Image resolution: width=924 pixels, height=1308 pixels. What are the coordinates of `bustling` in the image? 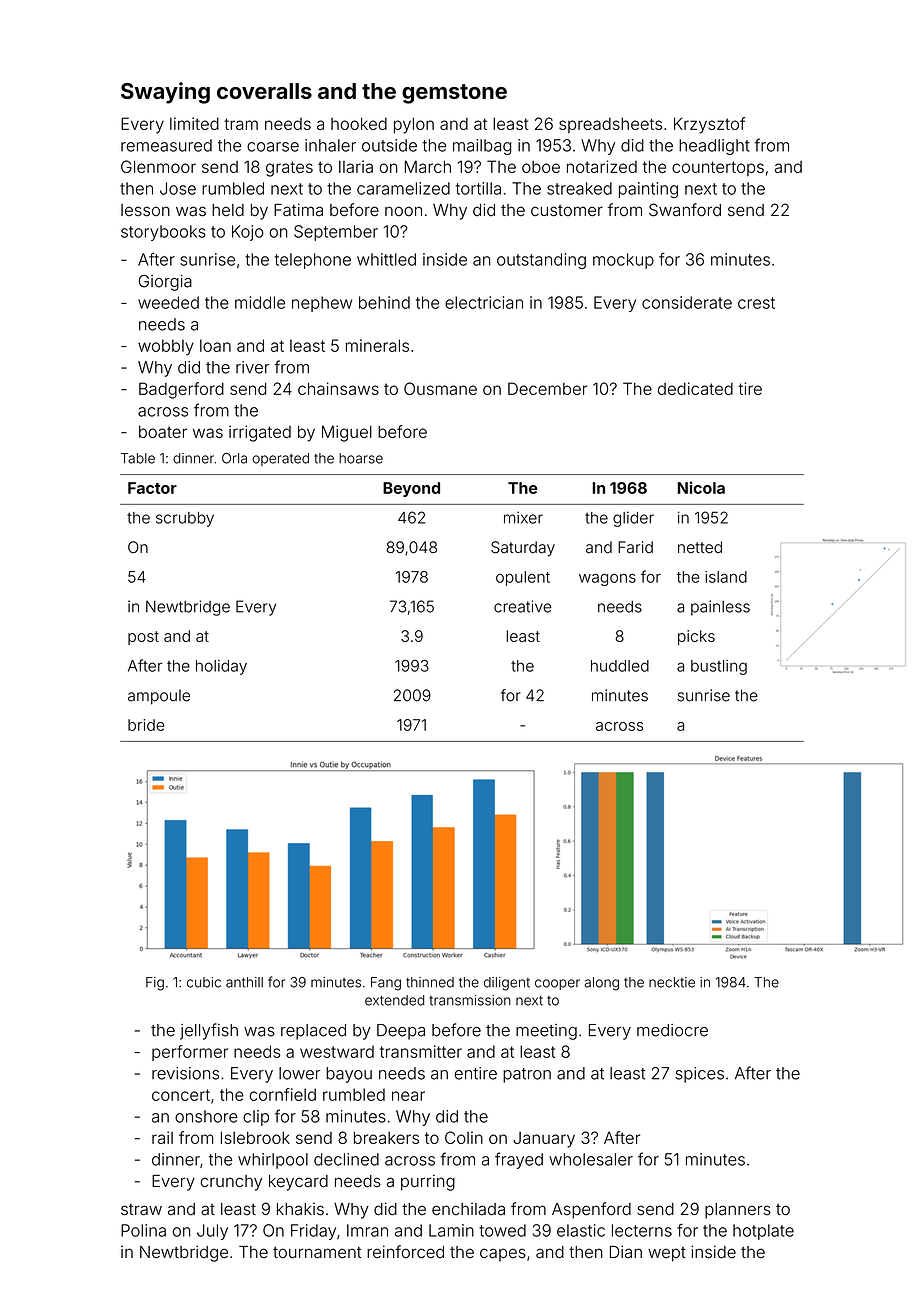 It's located at (719, 667).
